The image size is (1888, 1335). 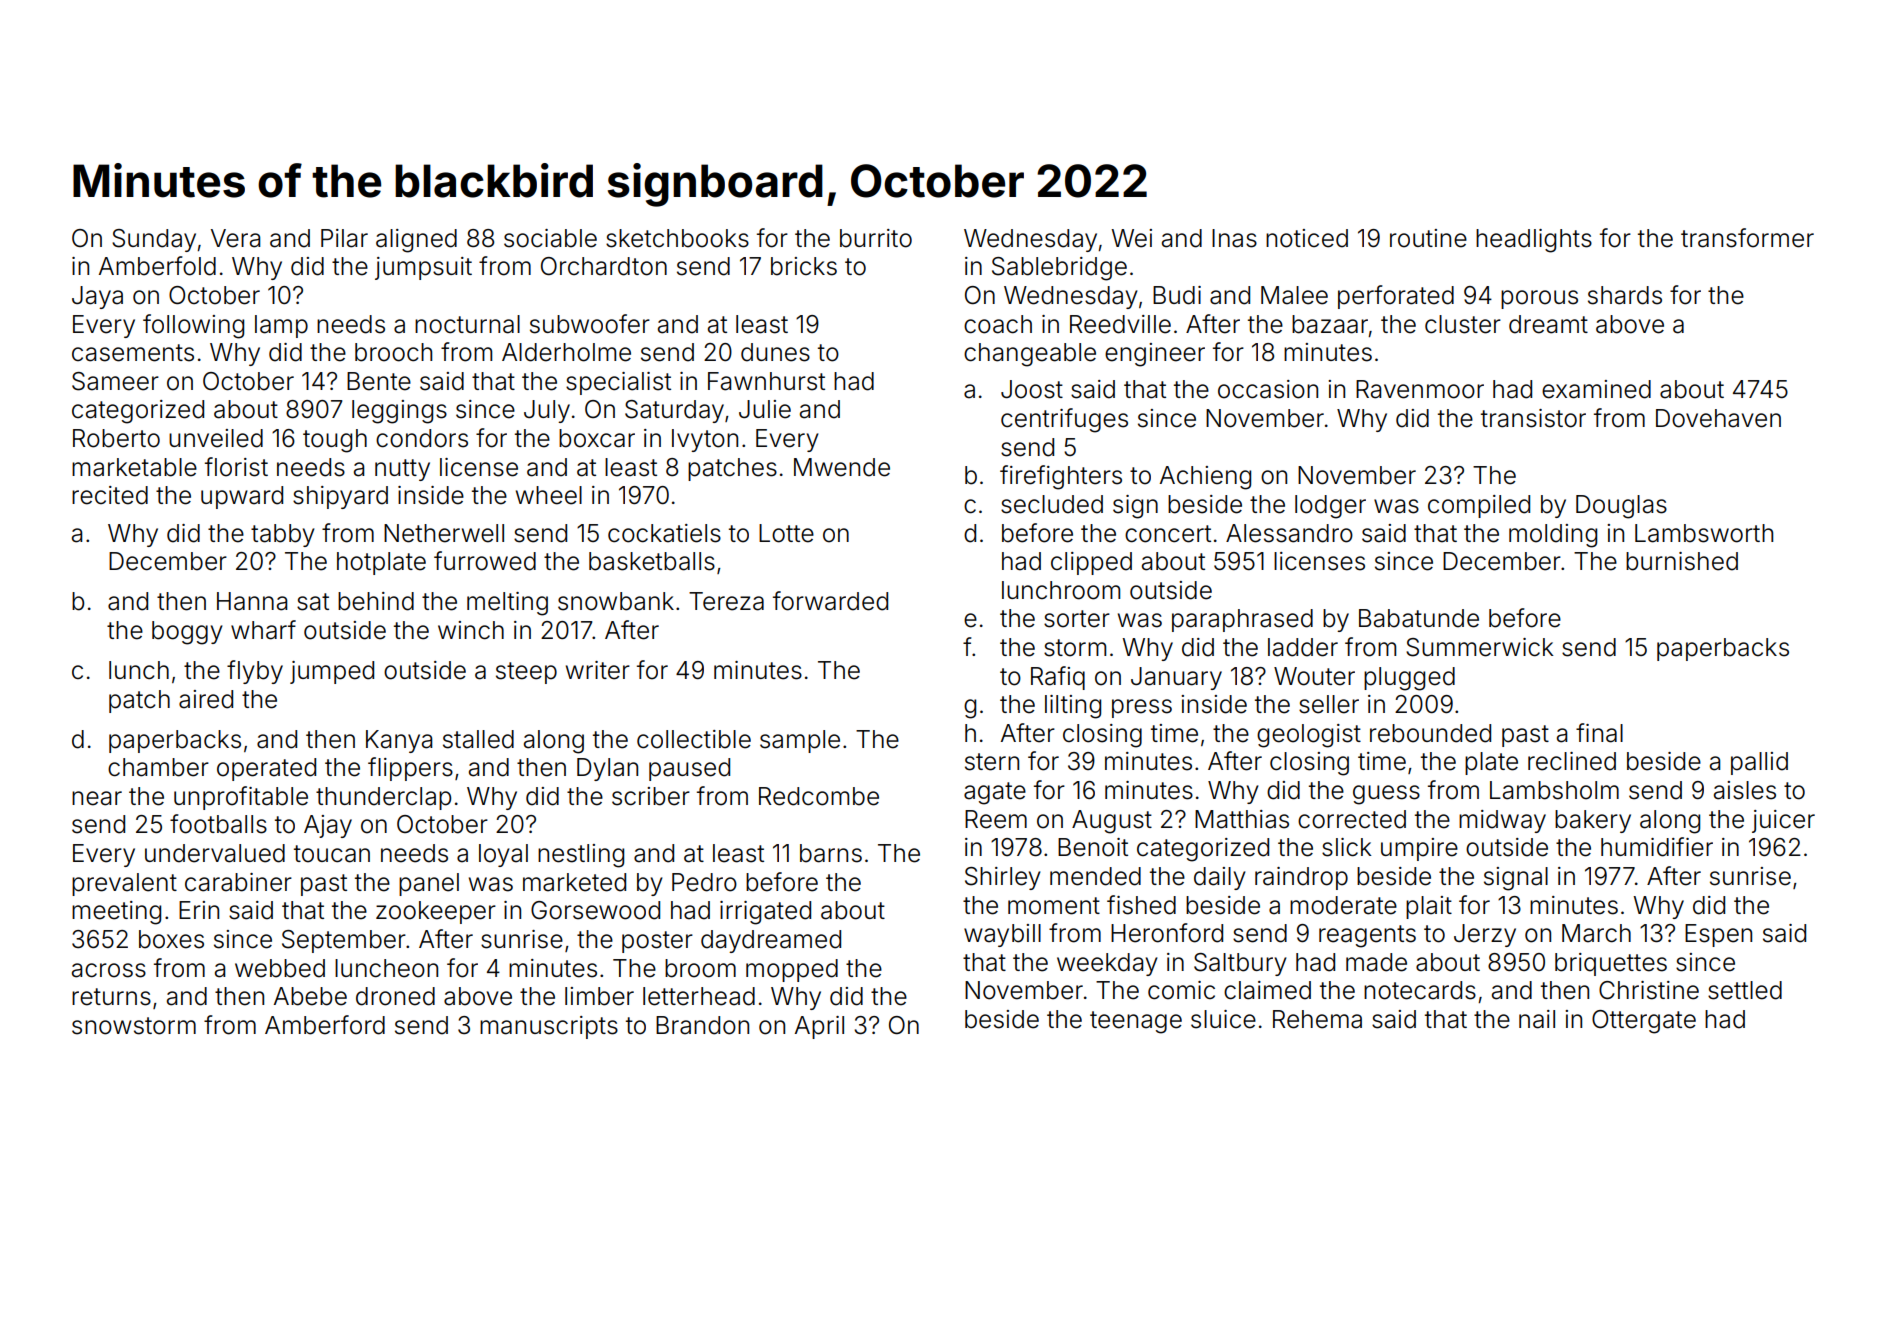 I want to click on Ravenmoor, so click(x=1420, y=389).
